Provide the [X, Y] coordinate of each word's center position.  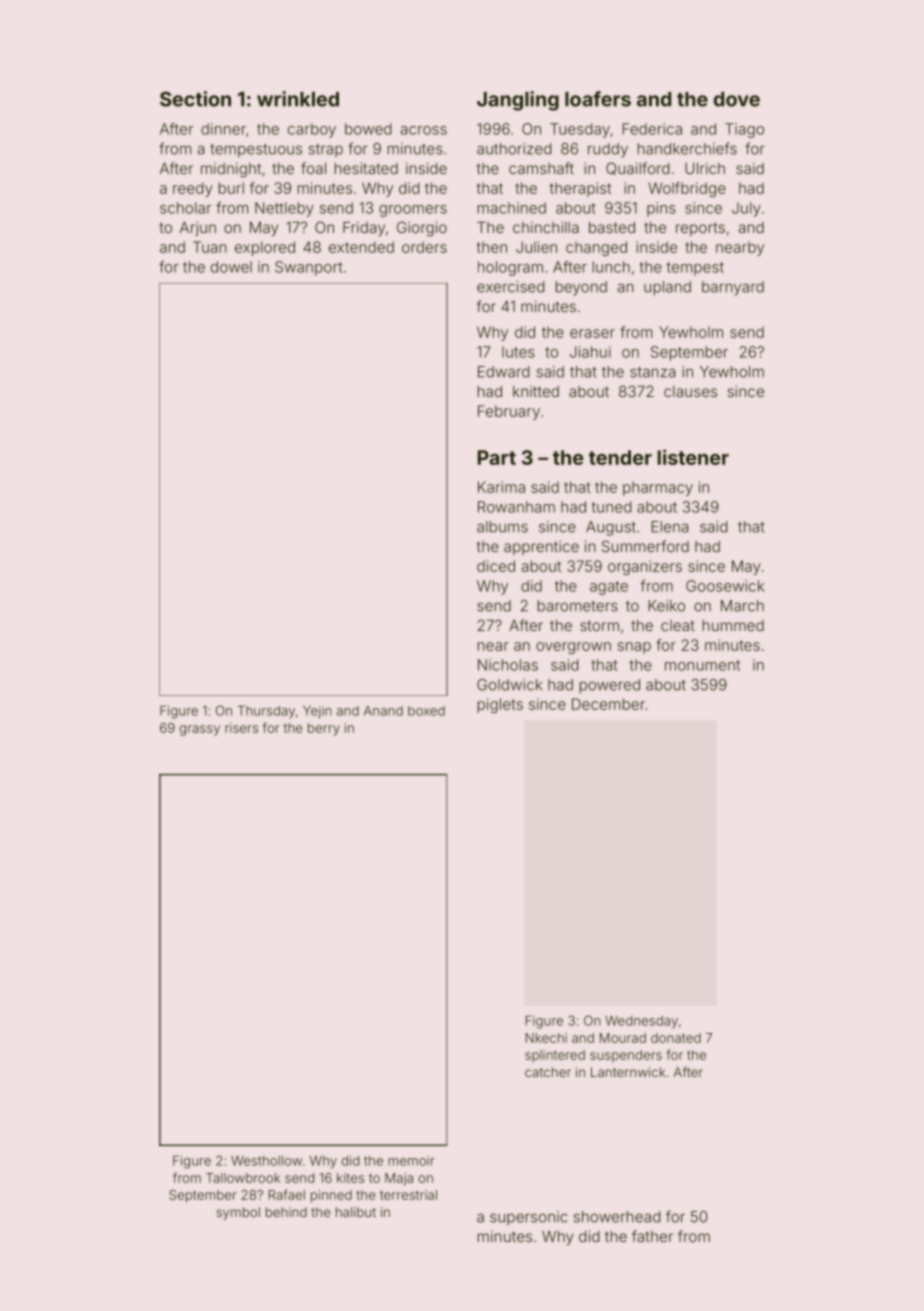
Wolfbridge [687, 189]
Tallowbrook [243, 1178]
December [608, 704]
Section [195, 99]
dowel [231, 267]
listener [693, 457]
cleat [678, 625]
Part [497, 457]
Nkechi [546, 1038]
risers [241, 728]
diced [496, 566]
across [424, 130]
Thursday [266, 712]
